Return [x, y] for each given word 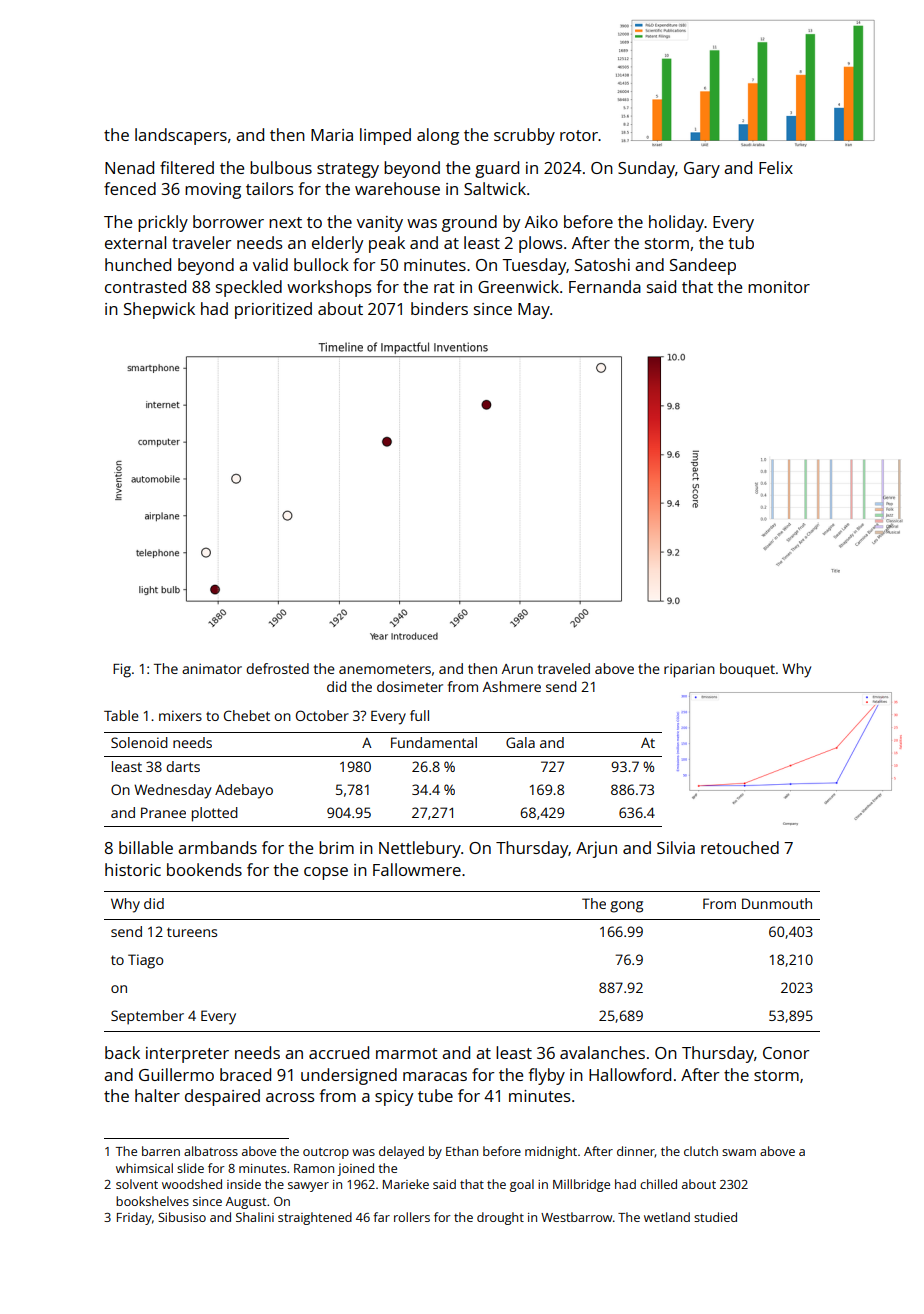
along [438, 136]
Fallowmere [417, 869]
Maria [332, 135]
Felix [776, 167]
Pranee [163, 812]
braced [245, 1074]
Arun [517, 669]
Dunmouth [777, 903]
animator [212, 669]
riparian [689, 670]
